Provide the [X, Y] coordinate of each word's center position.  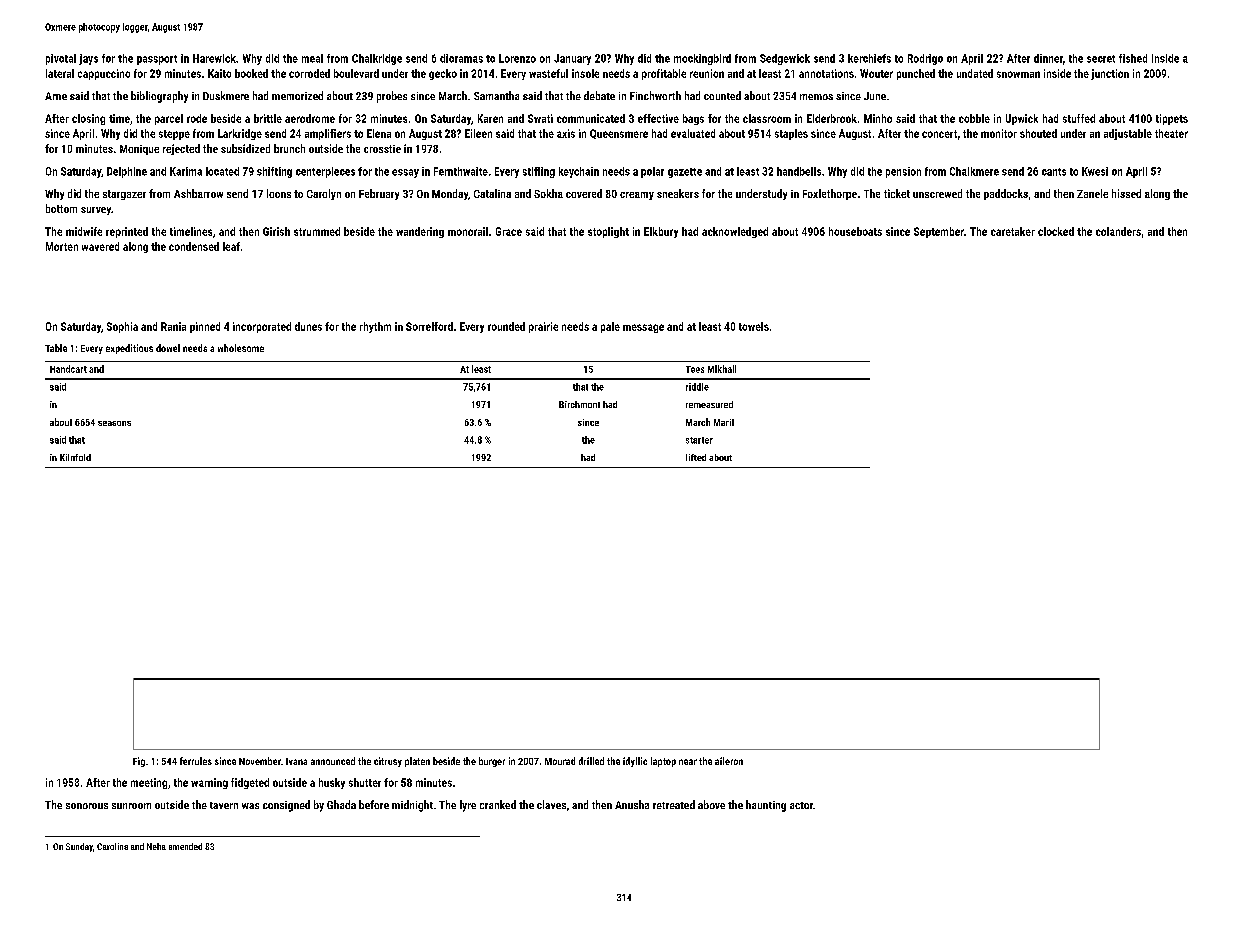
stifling [539, 172]
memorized [297, 95]
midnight [412, 806]
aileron [729, 761]
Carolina [112, 846]
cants [1054, 172]
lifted [696, 457]
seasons [114, 423]
